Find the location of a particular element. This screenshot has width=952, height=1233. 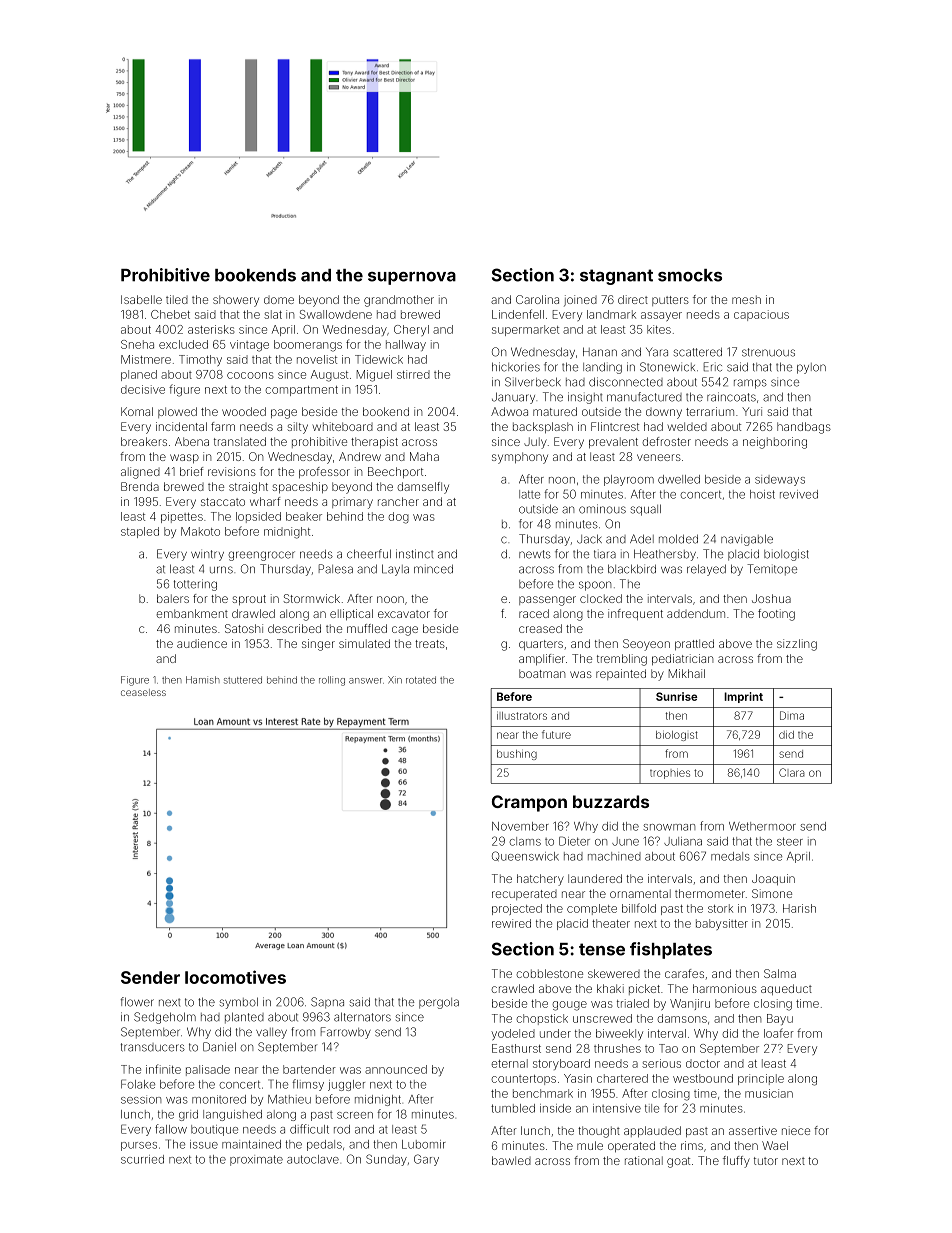

grandmother is located at coordinates (399, 301).
